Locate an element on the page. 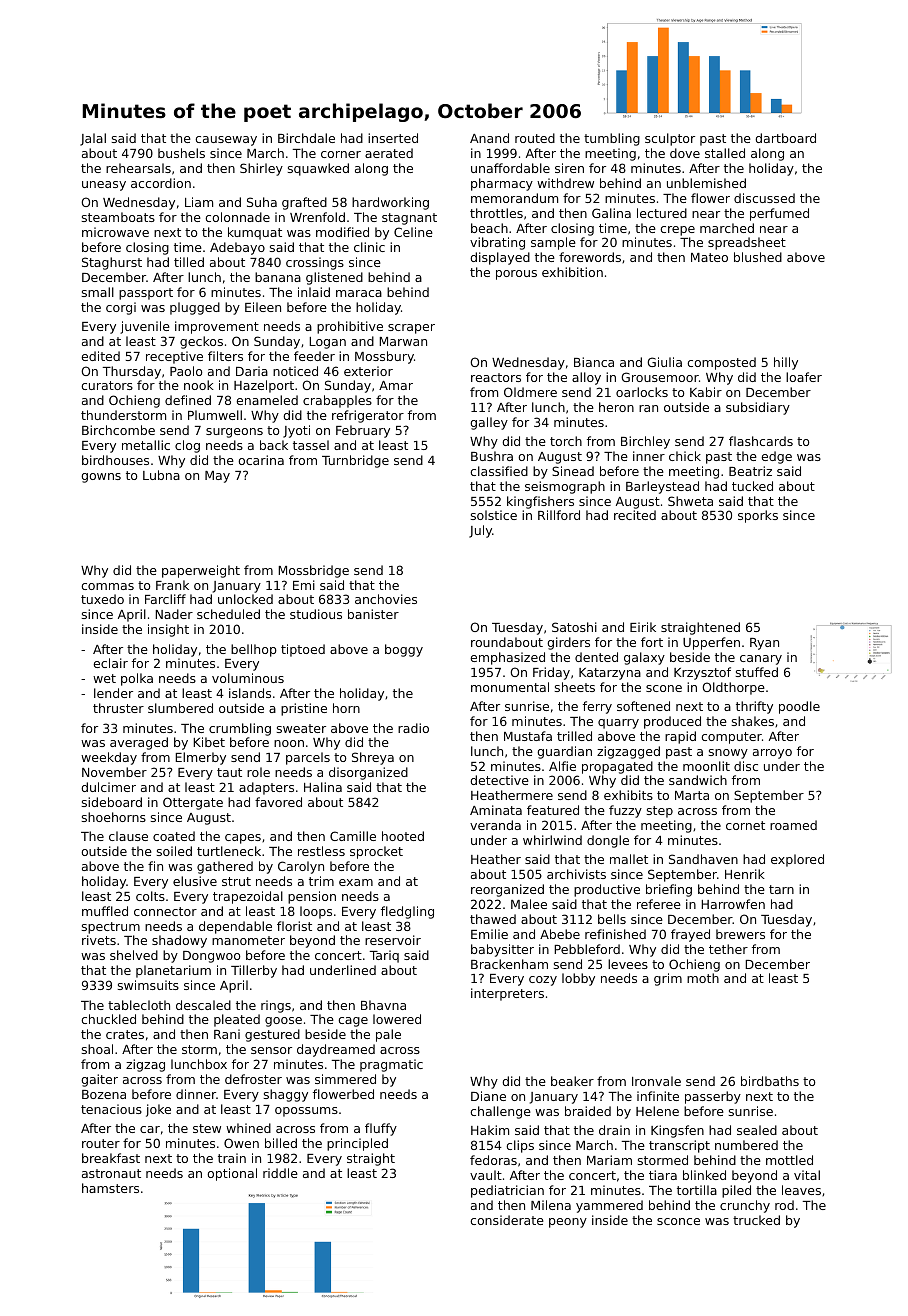 This image has height=1316, width=908. Milena is located at coordinates (551, 1205).
